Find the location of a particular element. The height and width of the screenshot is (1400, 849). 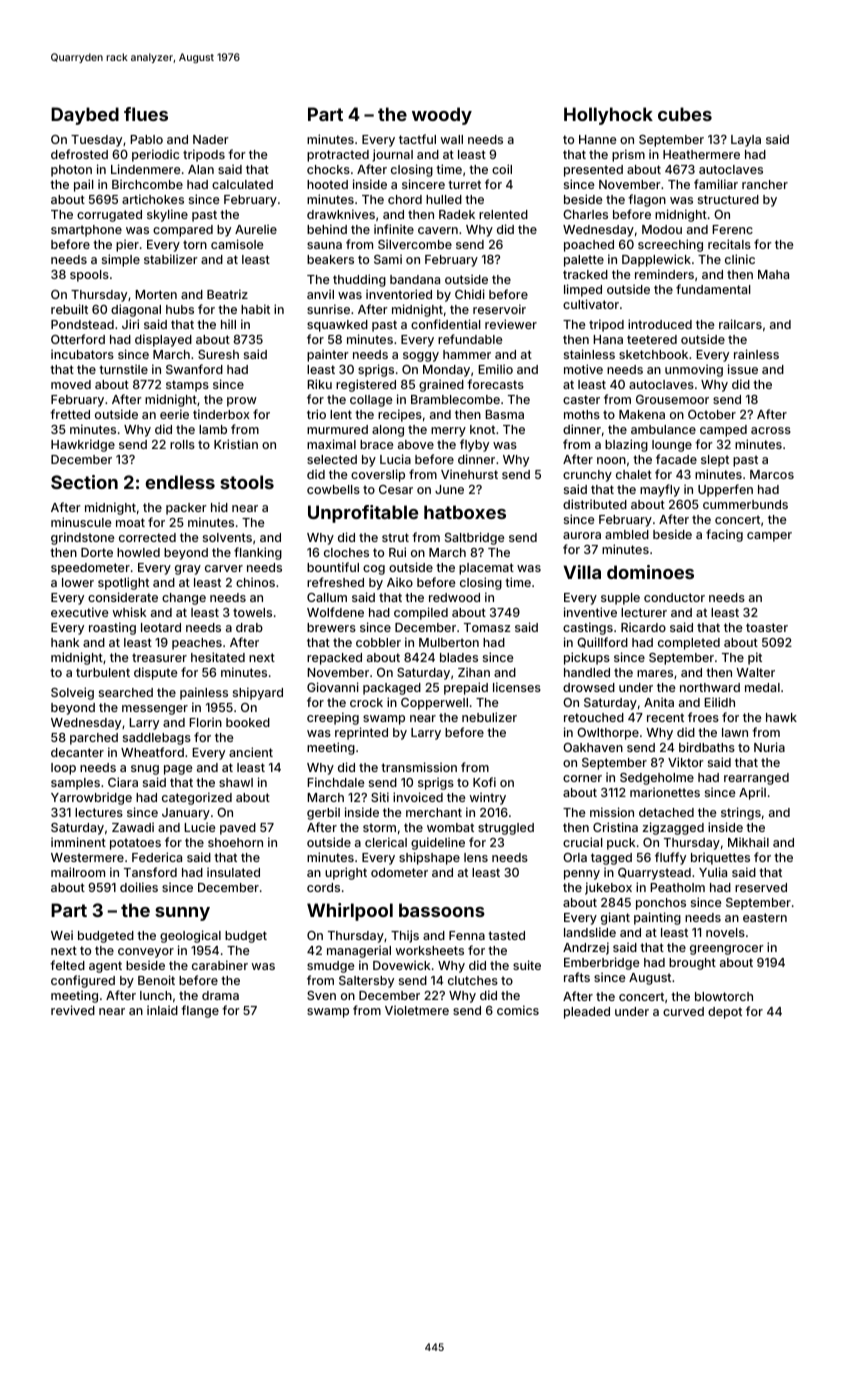

facing is located at coordinates (724, 535).
